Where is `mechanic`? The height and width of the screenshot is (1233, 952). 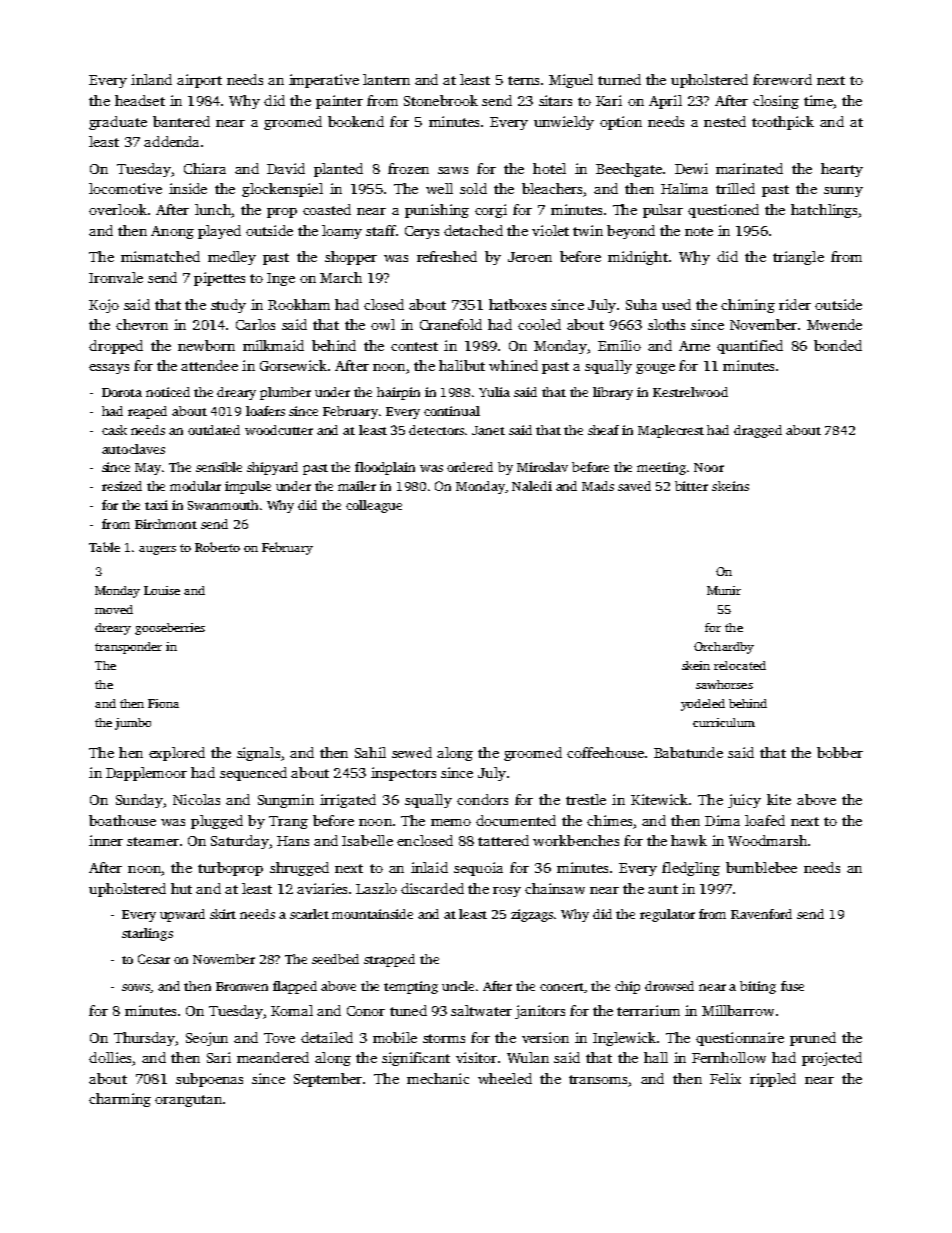 mechanic is located at coordinates (438, 1078).
